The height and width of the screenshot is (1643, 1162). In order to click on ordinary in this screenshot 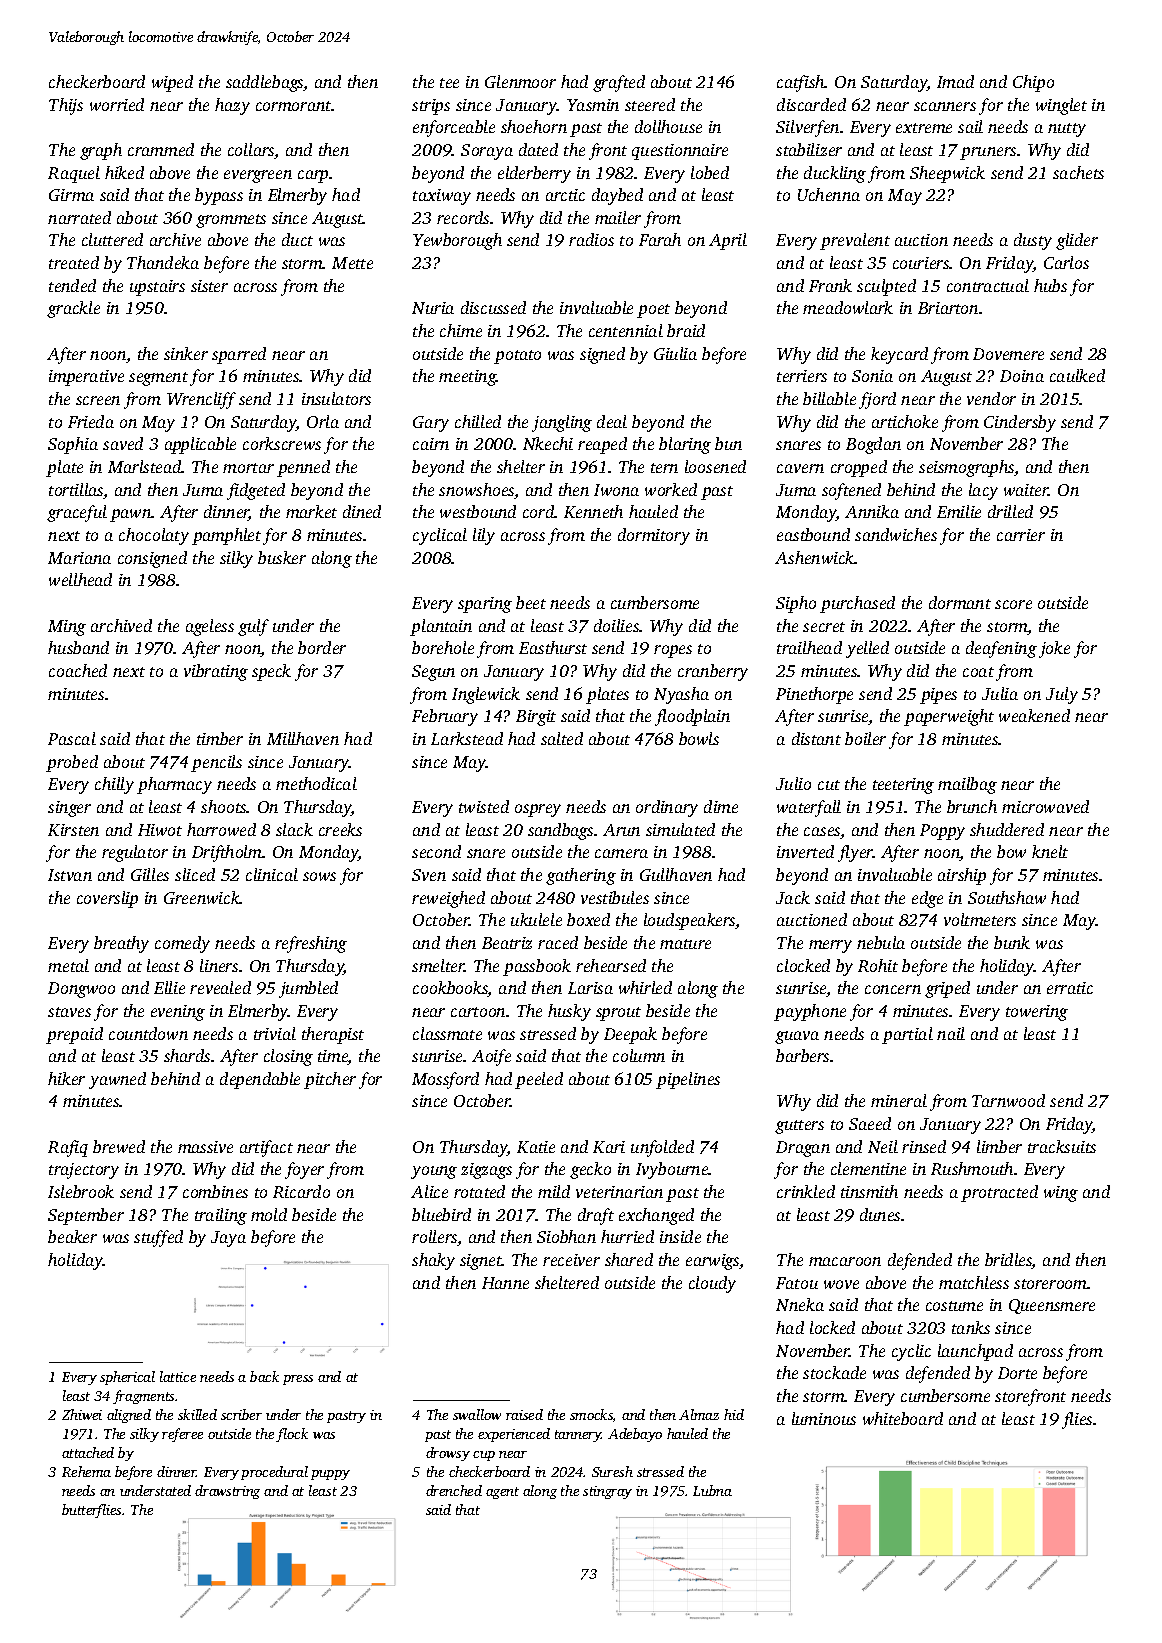, I will do `click(667, 808)`.
